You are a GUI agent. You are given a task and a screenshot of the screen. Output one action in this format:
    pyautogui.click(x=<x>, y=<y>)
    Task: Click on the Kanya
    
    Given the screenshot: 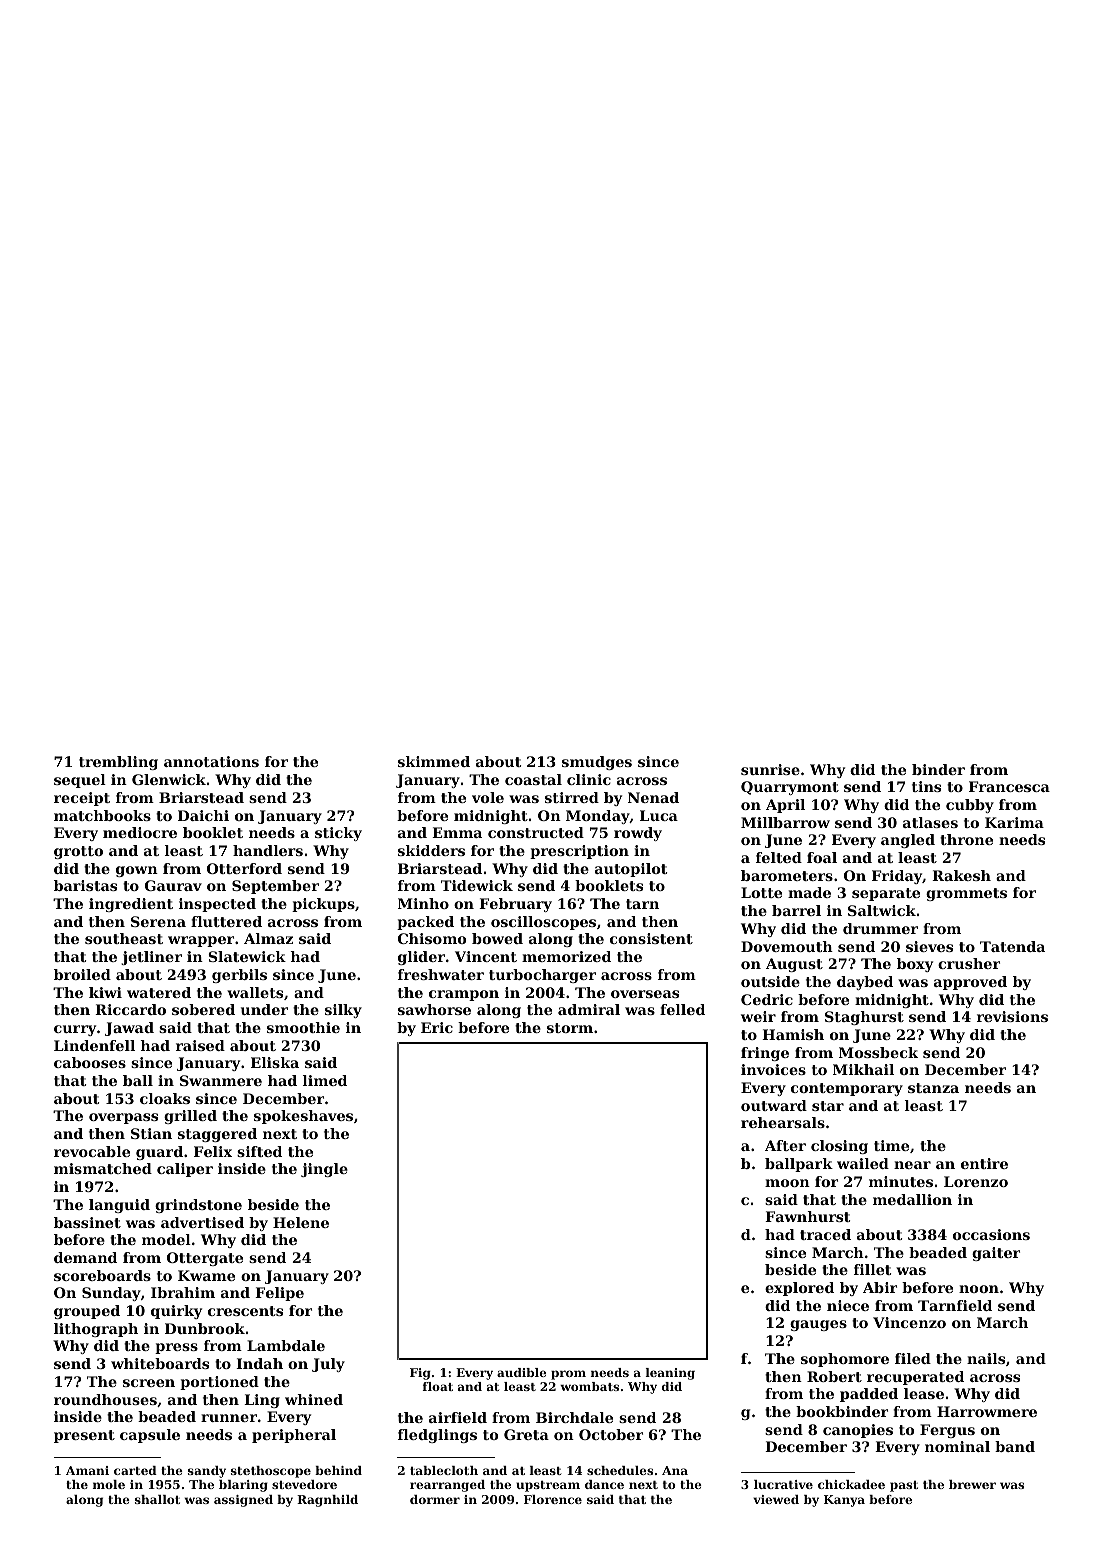 What is the action you would take?
    pyautogui.click(x=844, y=1501)
